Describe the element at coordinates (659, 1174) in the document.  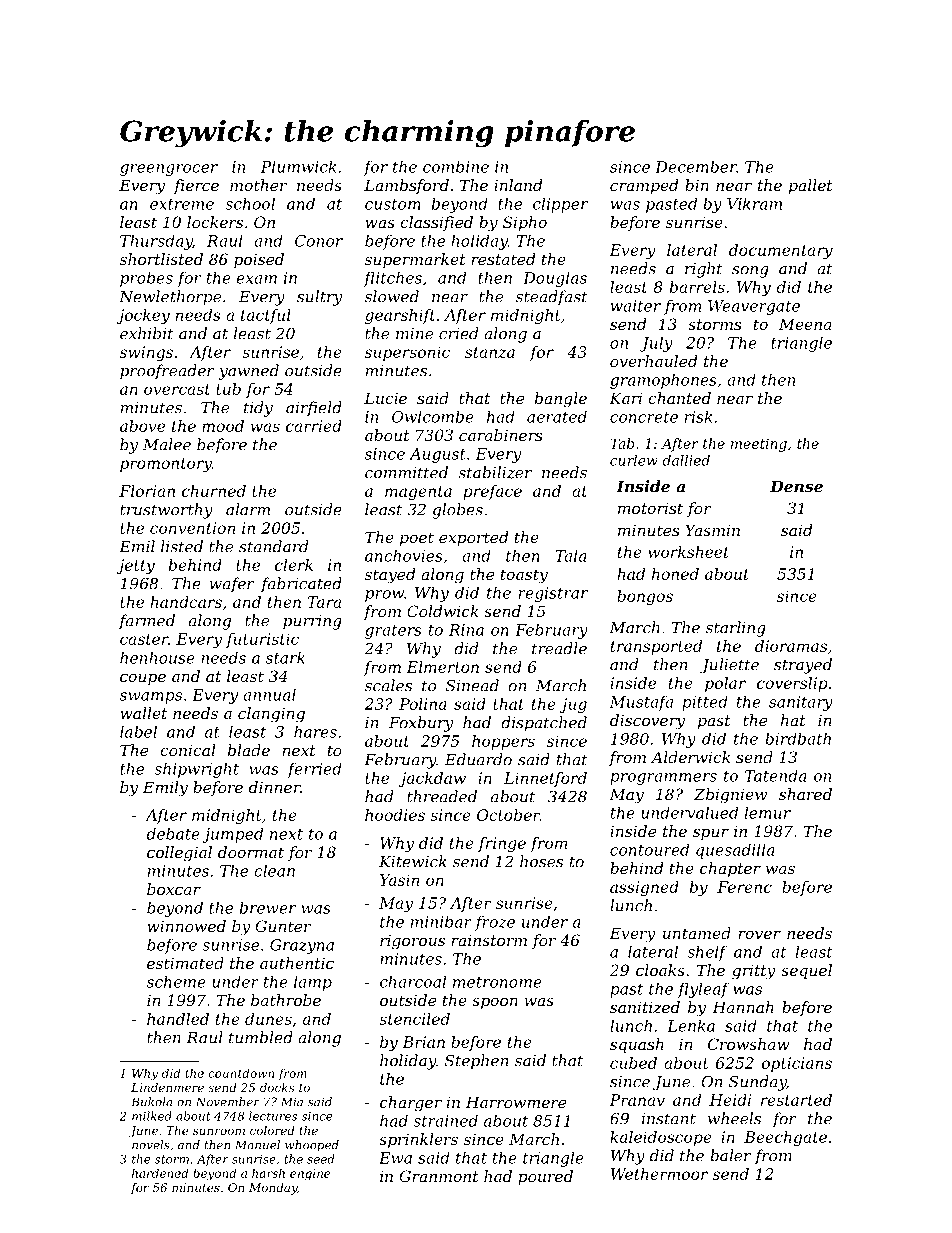
I see `Wethermoor` at that location.
